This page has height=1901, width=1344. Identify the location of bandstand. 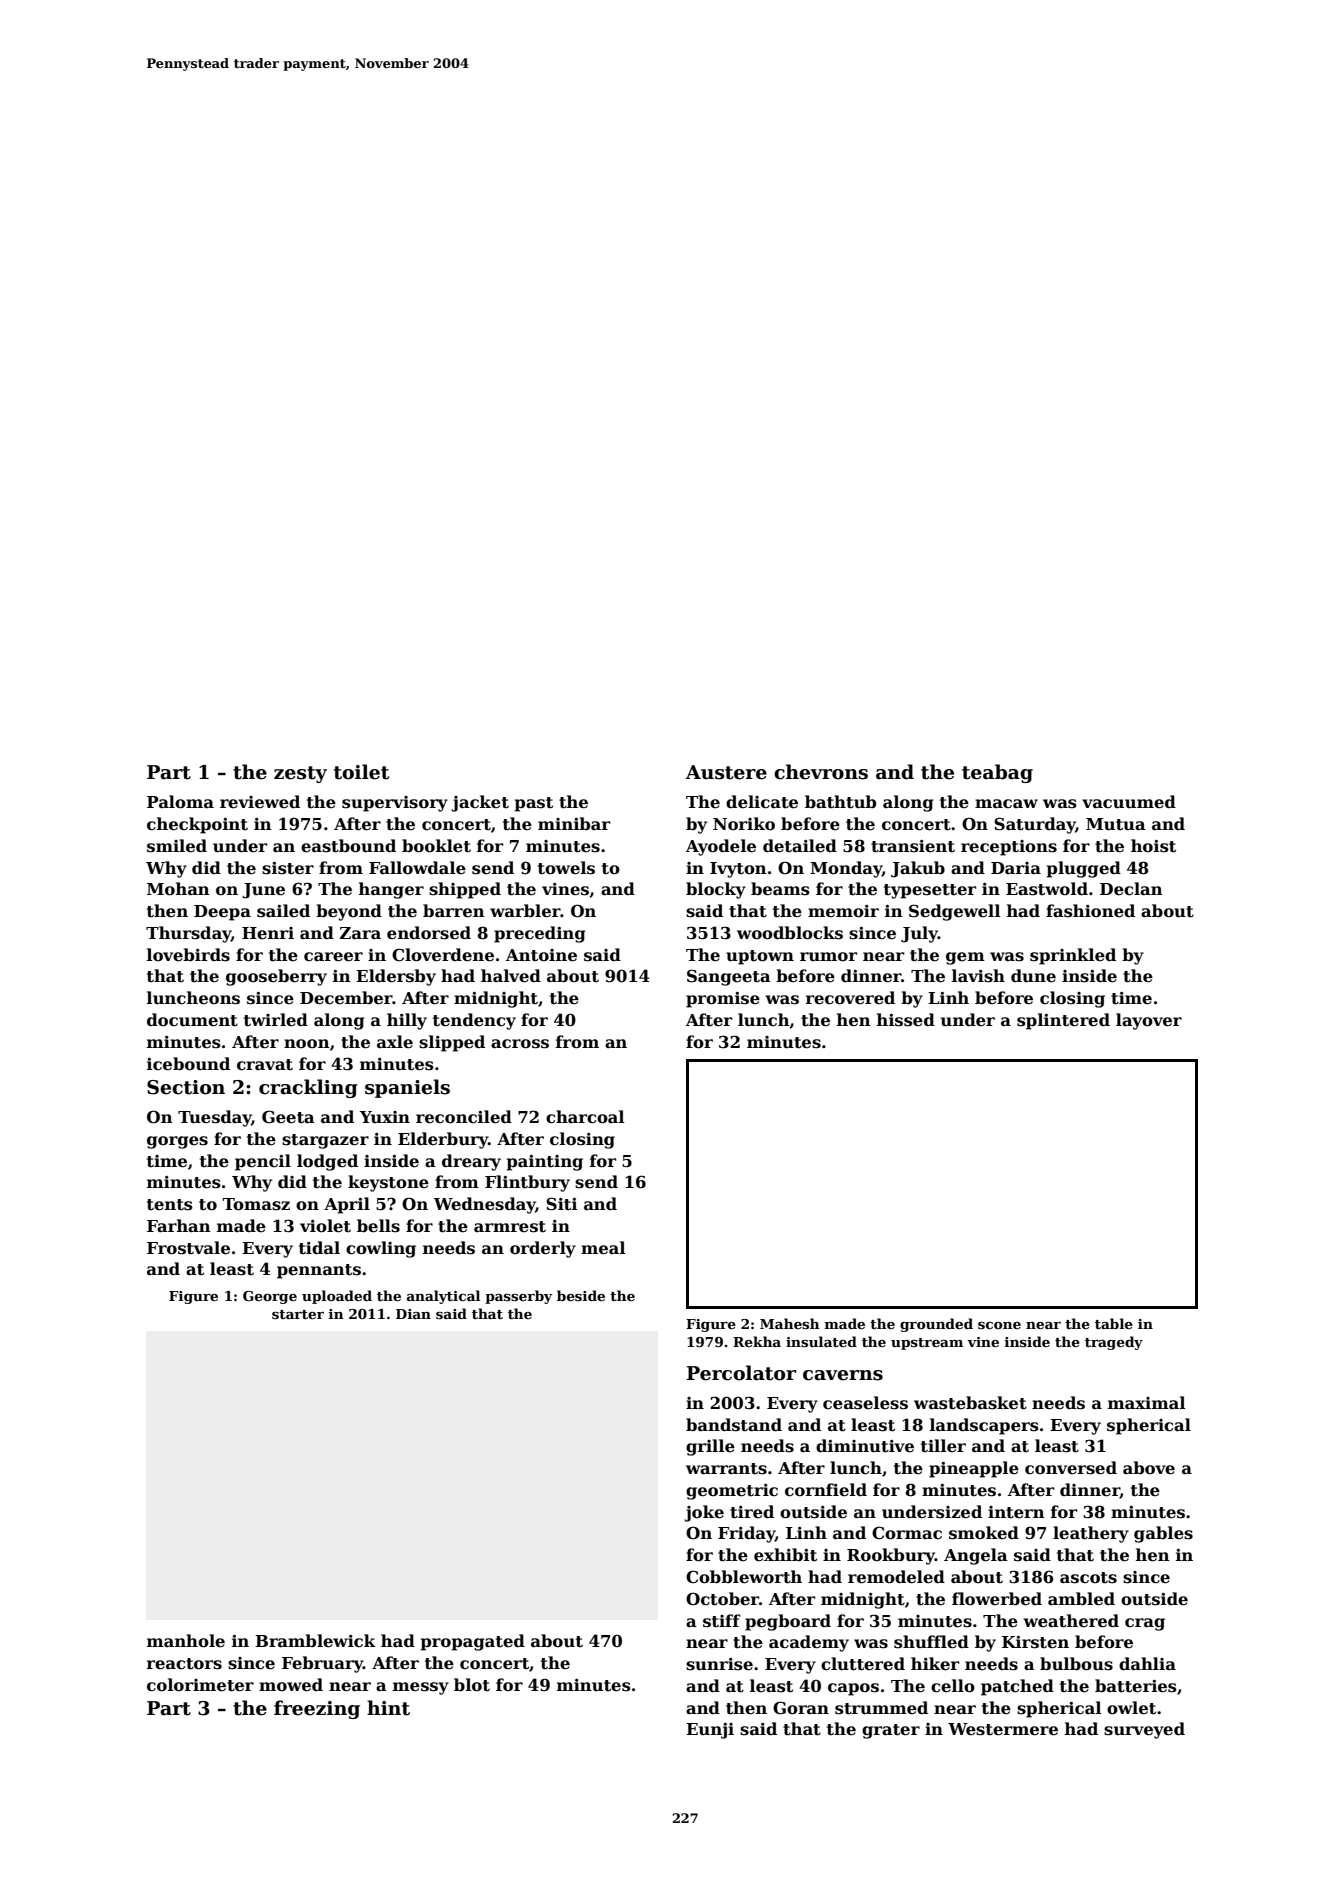
(734, 1425).
